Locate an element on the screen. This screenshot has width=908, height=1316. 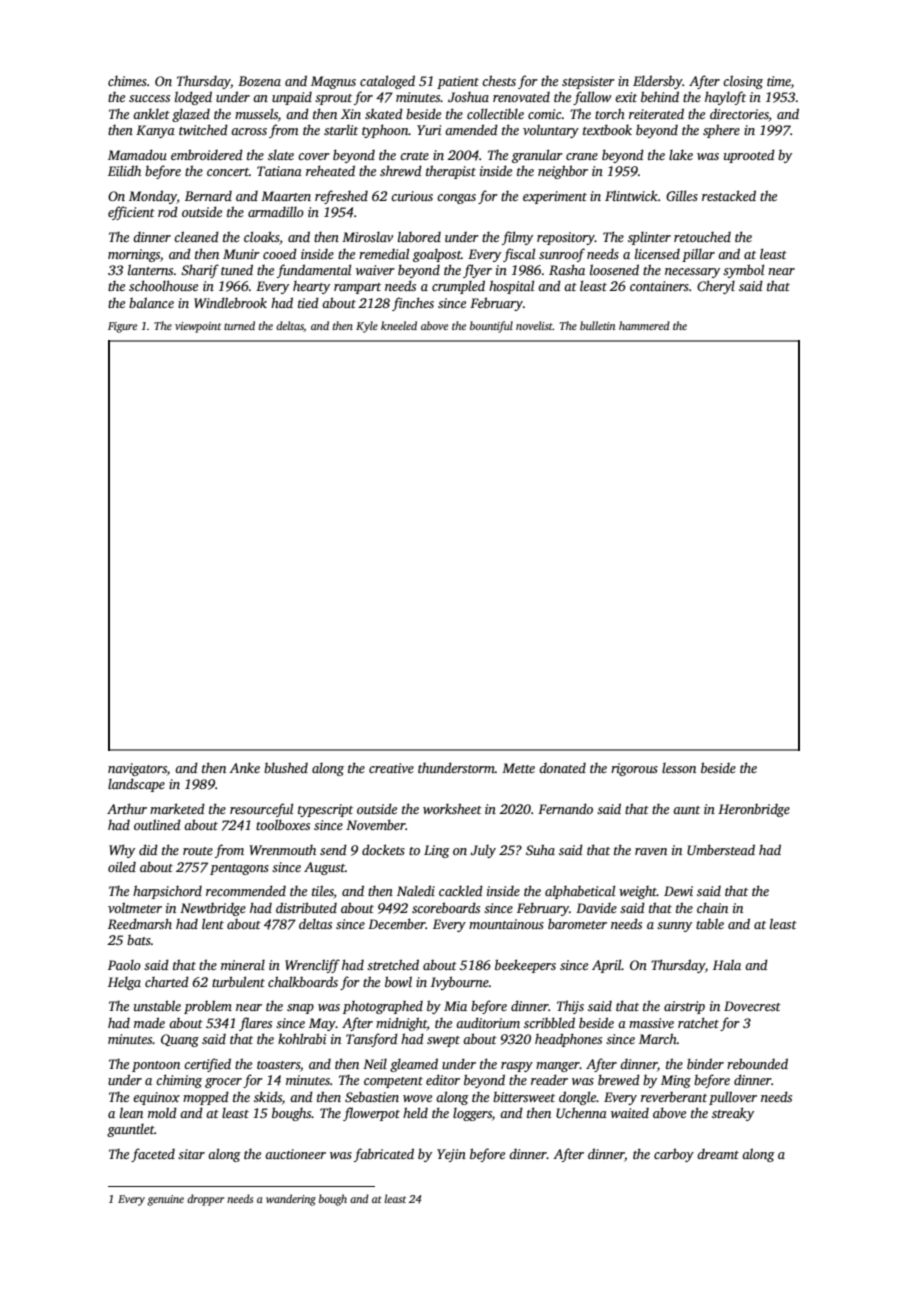
Monday is located at coordinates (153, 197).
